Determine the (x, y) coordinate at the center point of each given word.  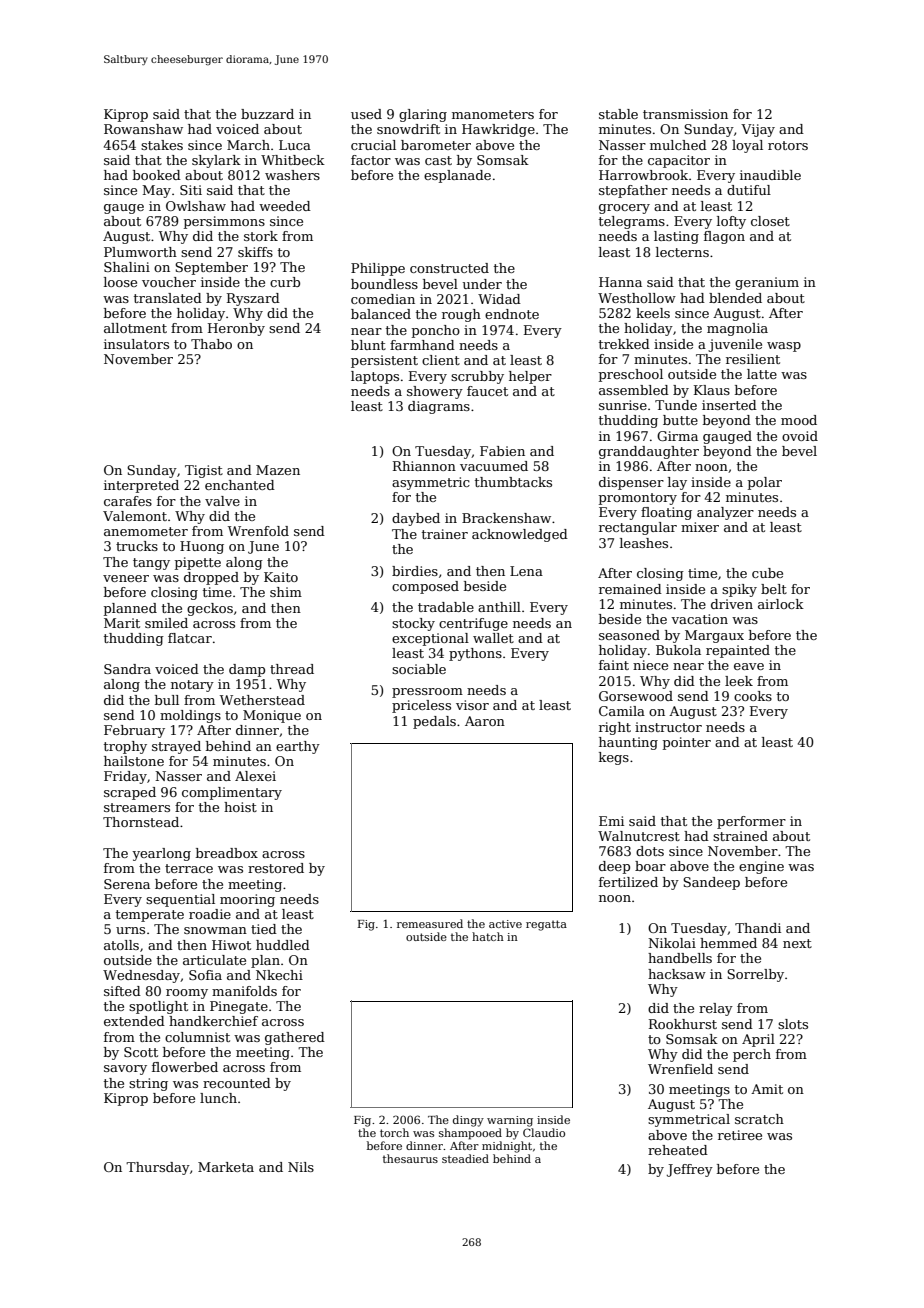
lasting (676, 237)
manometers (493, 114)
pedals (434, 722)
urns (130, 930)
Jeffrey (690, 1170)
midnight (507, 1147)
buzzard (267, 114)
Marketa (226, 1167)
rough (461, 315)
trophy (125, 747)
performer (751, 822)
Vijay (758, 130)
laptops (375, 377)
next (797, 943)
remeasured (430, 923)
